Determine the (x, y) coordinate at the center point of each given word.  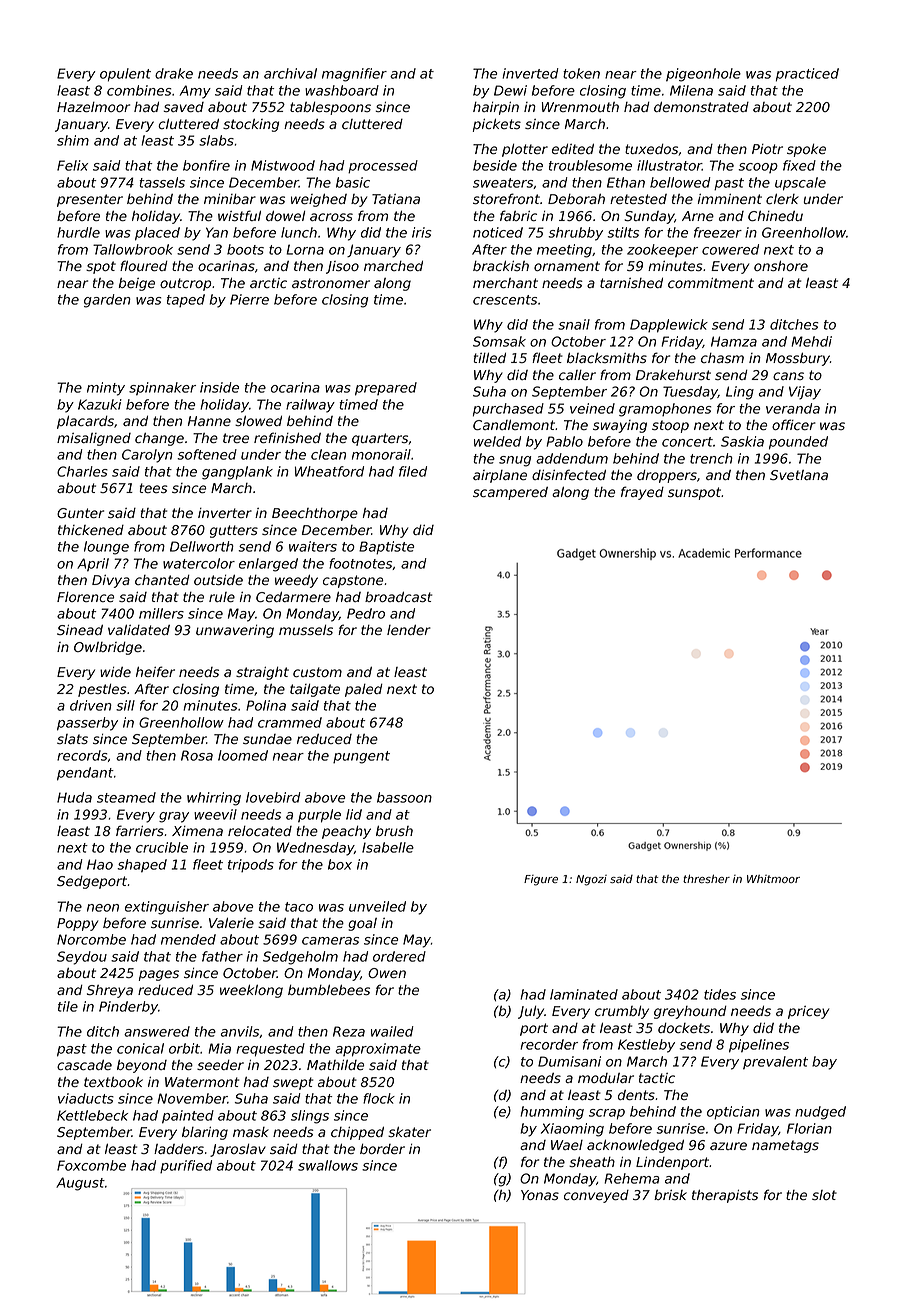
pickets (497, 125)
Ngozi (591, 880)
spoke (806, 150)
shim (73, 140)
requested (270, 1050)
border (382, 1149)
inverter (225, 513)
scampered (510, 493)
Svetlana (799, 475)
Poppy (77, 924)
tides (720, 994)
